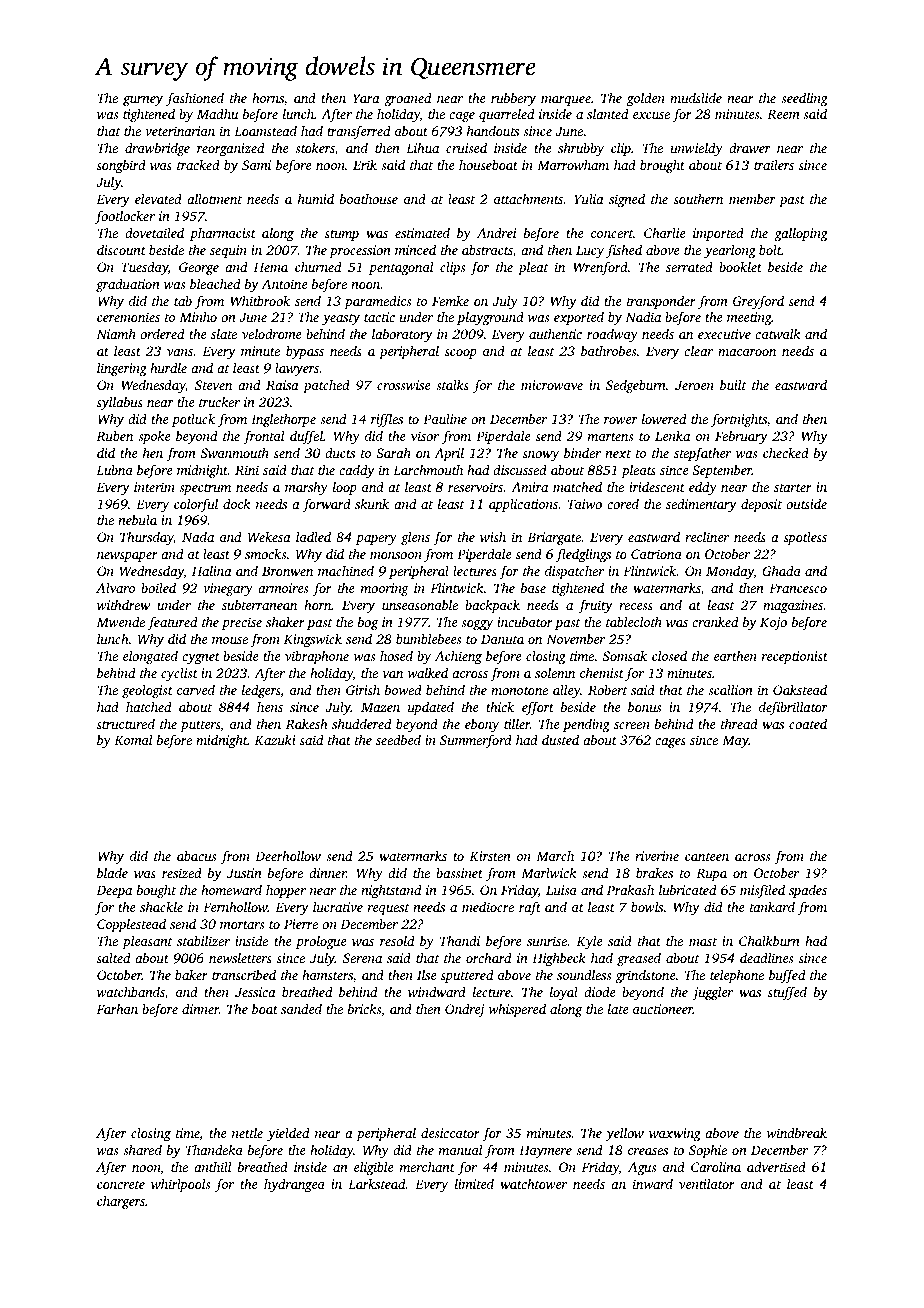  Describe the element at coordinates (707, 1184) in the screenshot. I see `ventilator` at that location.
